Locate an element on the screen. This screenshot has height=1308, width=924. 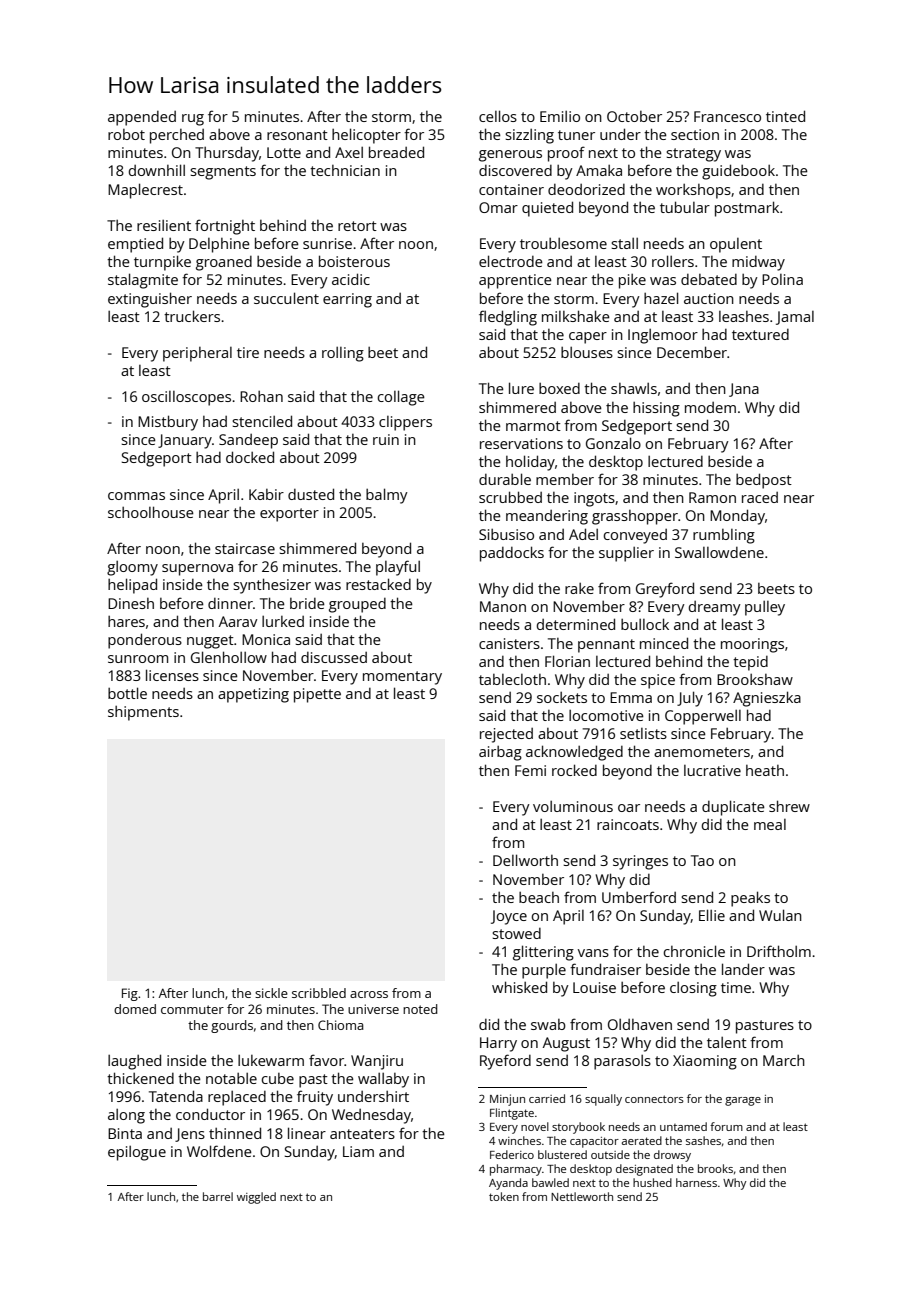
balmy is located at coordinates (387, 496).
